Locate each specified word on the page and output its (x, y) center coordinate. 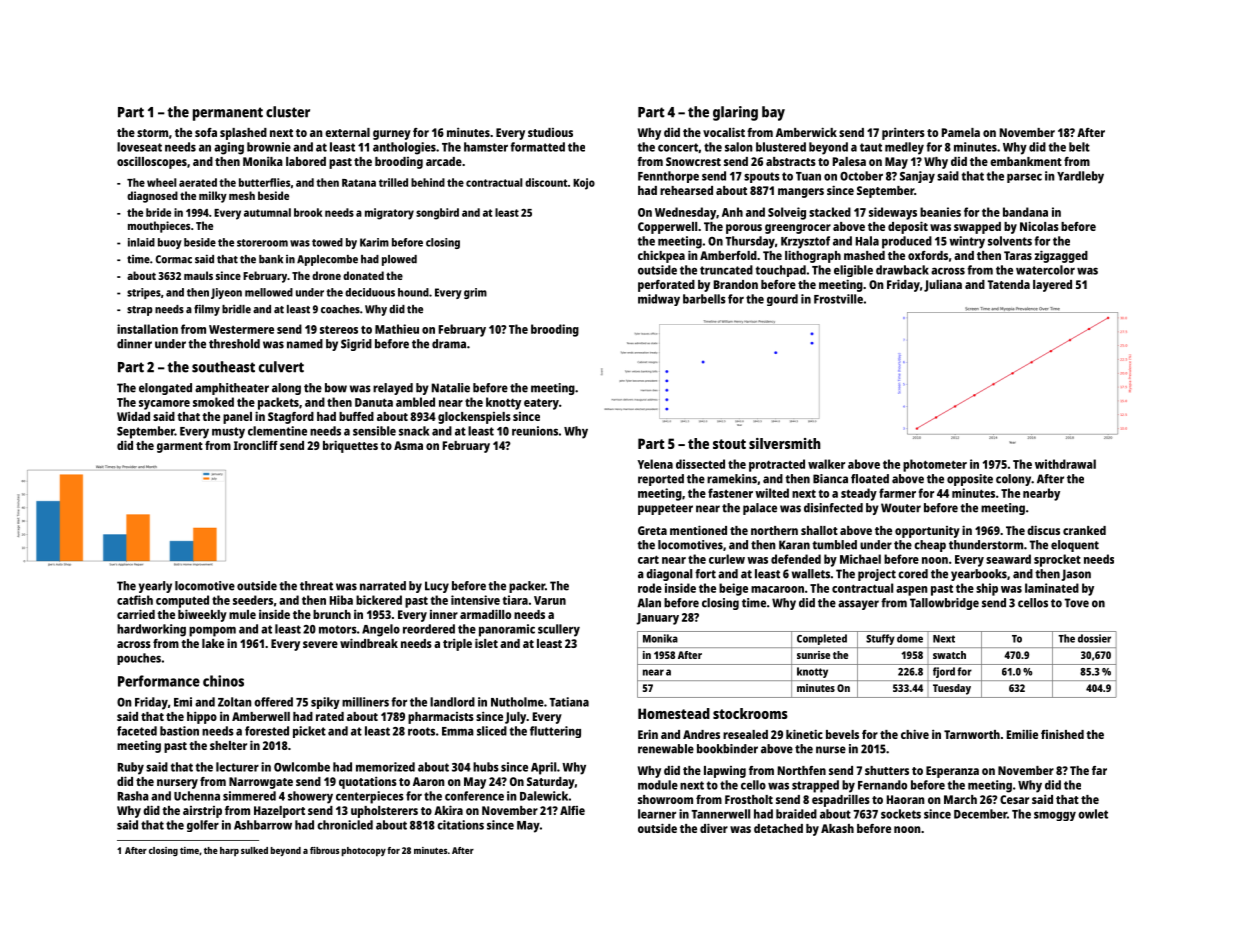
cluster (288, 112)
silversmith (785, 443)
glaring (735, 113)
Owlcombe (302, 767)
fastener (730, 493)
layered (1052, 286)
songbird (437, 214)
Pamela (961, 132)
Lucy (437, 587)
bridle (236, 309)
